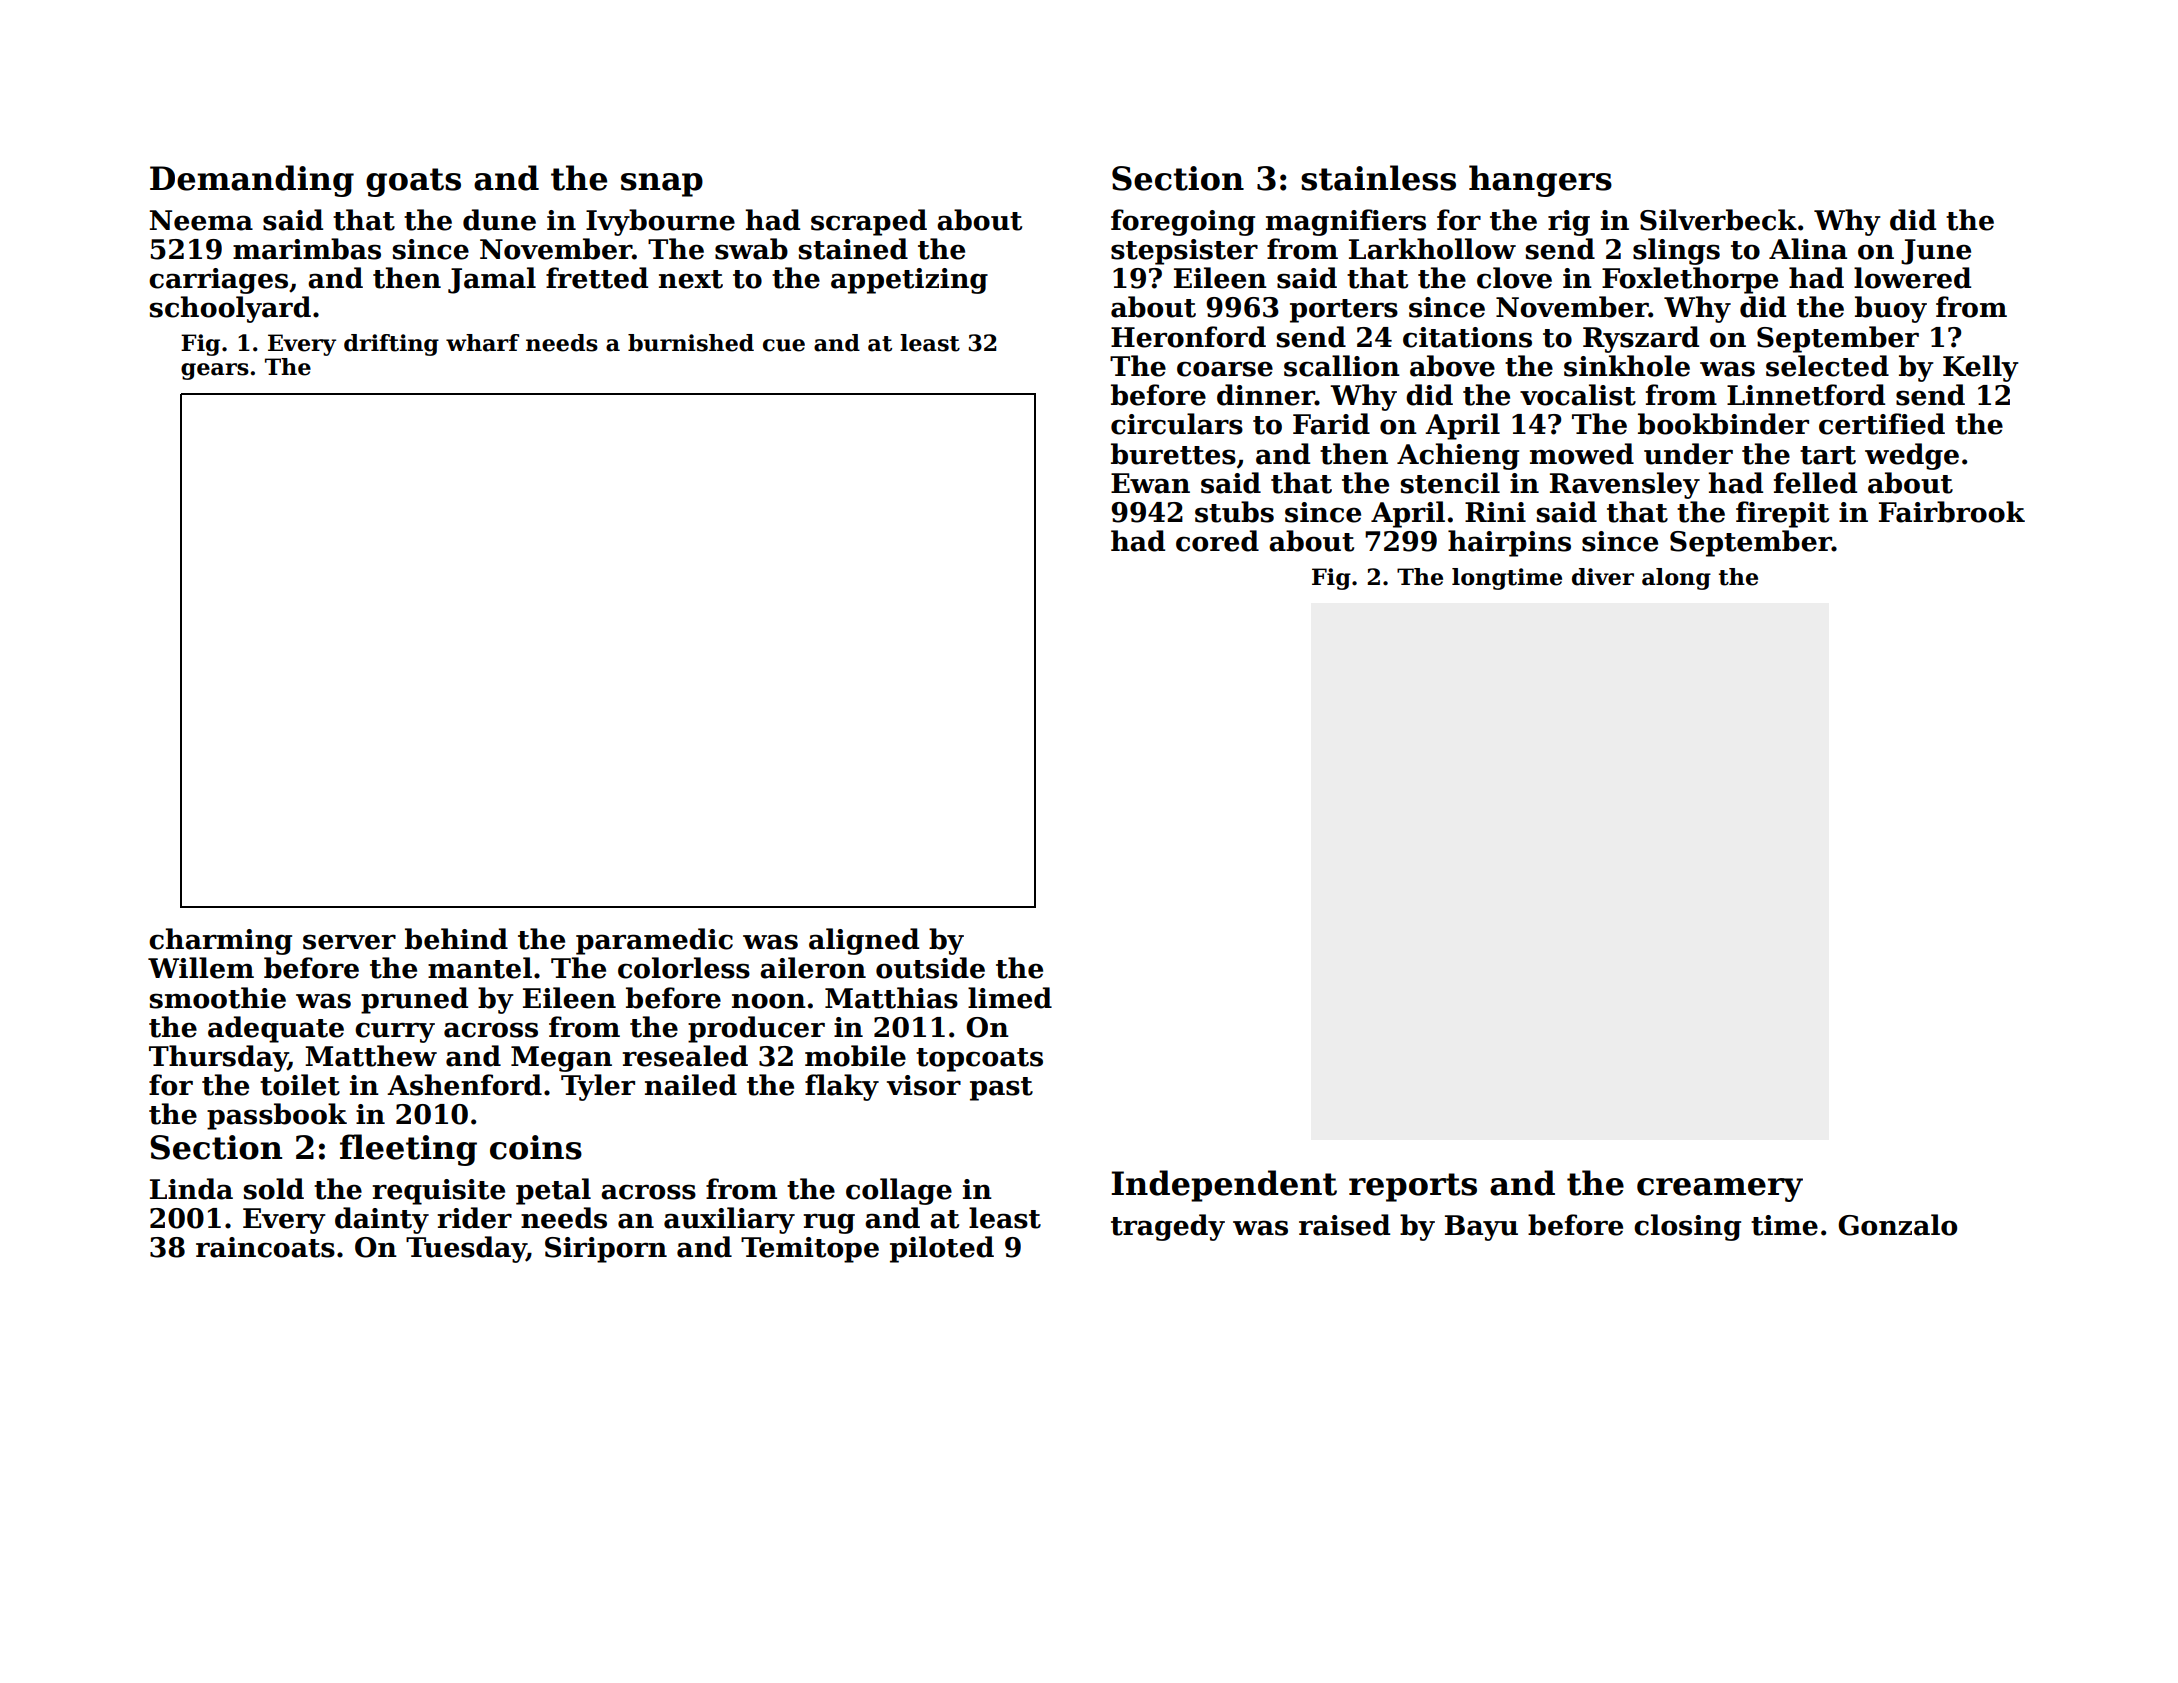 The height and width of the page is (1683, 2178). Describe the element at coordinates (1676, 579) in the page. I see `along` at that location.
